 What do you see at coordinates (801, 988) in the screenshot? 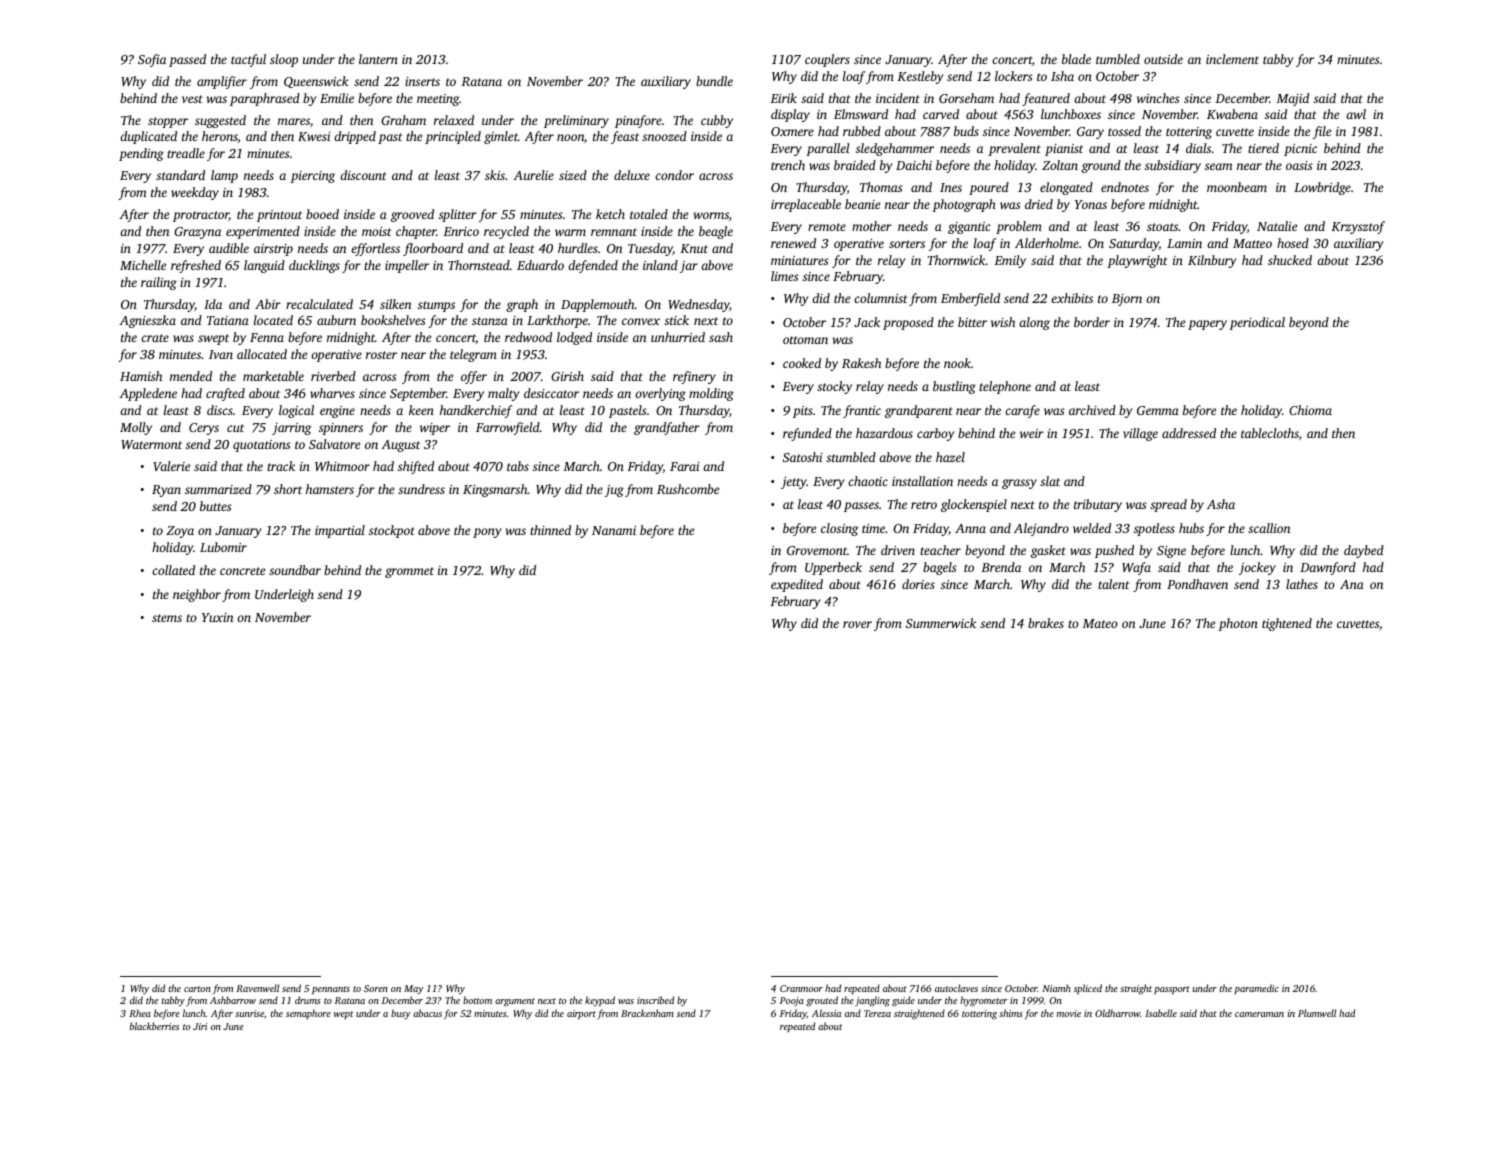
I see `Cranmoor` at bounding box center [801, 988].
